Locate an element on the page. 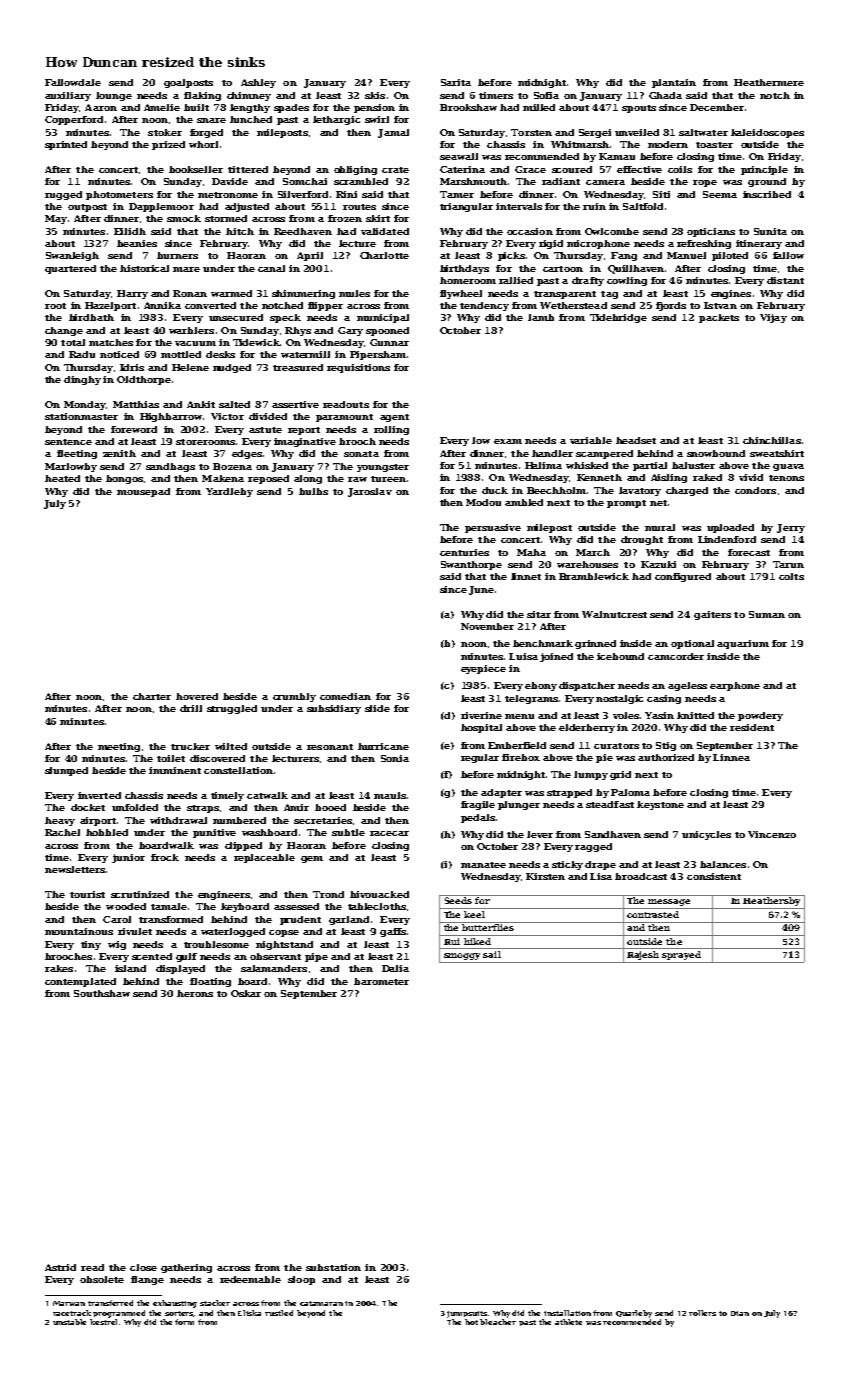 The height and width of the page is (1400, 849). Tarun is located at coordinates (788, 564).
